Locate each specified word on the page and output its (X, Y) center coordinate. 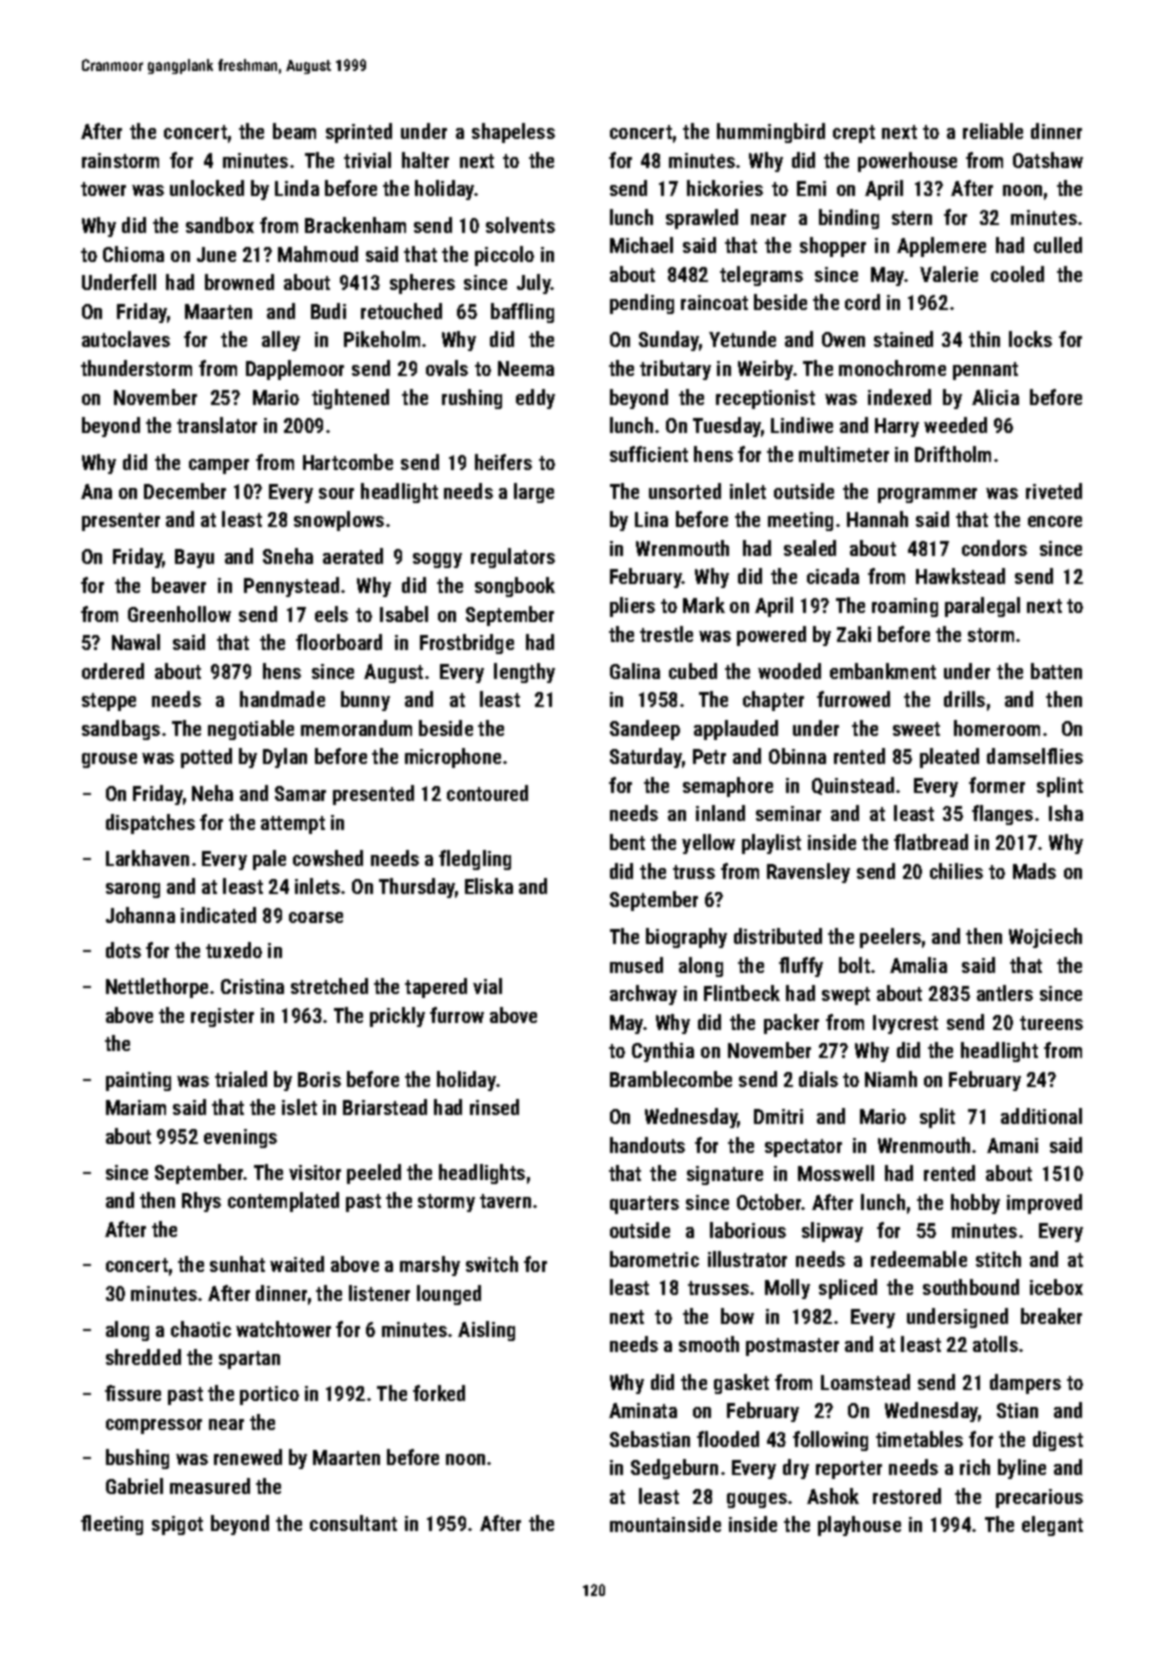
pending (642, 304)
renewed (248, 1457)
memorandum (356, 728)
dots (123, 950)
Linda (297, 188)
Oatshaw (1048, 160)
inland (720, 813)
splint (1060, 787)
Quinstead (853, 786)
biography (686, 938)
